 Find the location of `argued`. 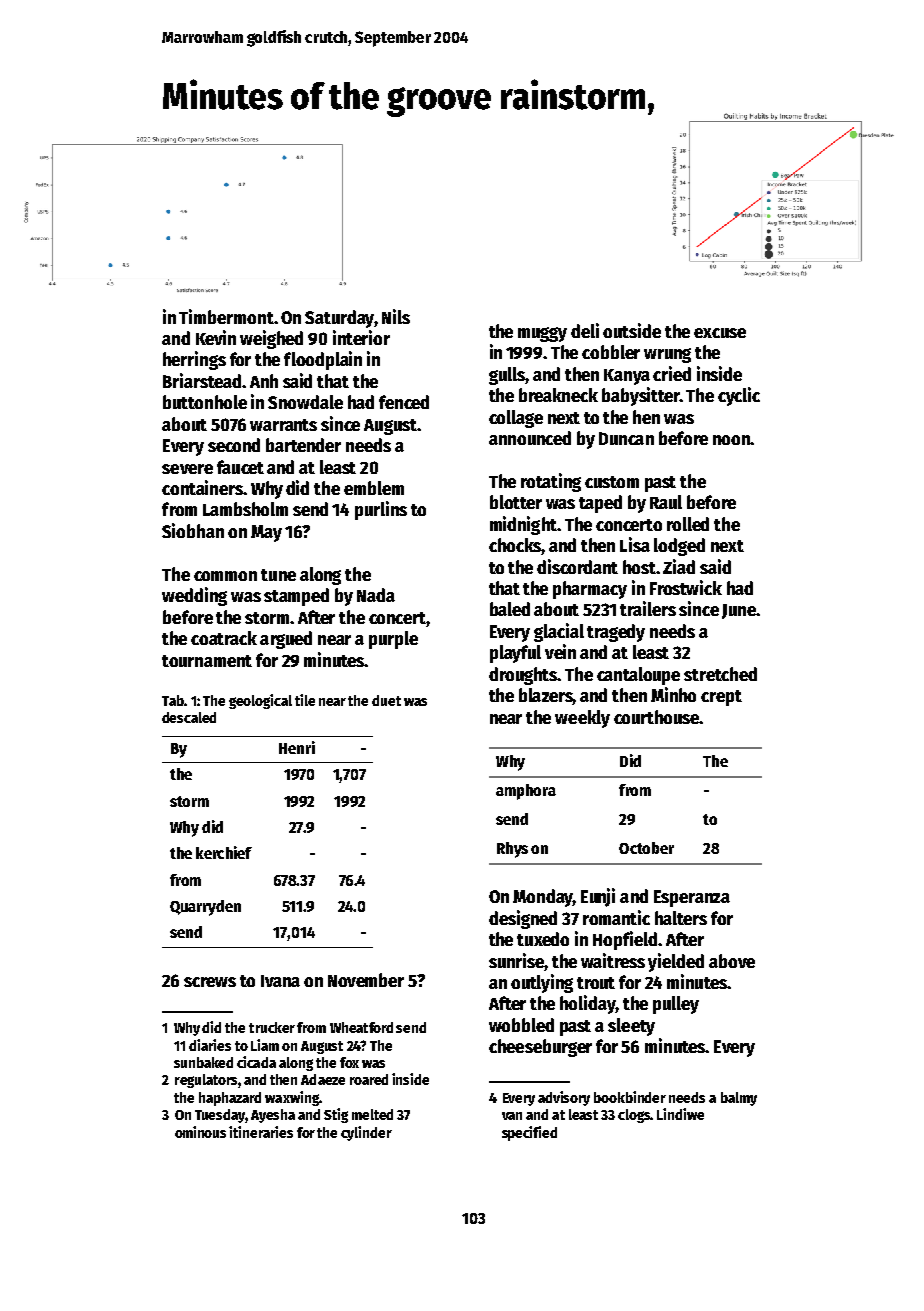

argued is located at coordinates (286, 640).
